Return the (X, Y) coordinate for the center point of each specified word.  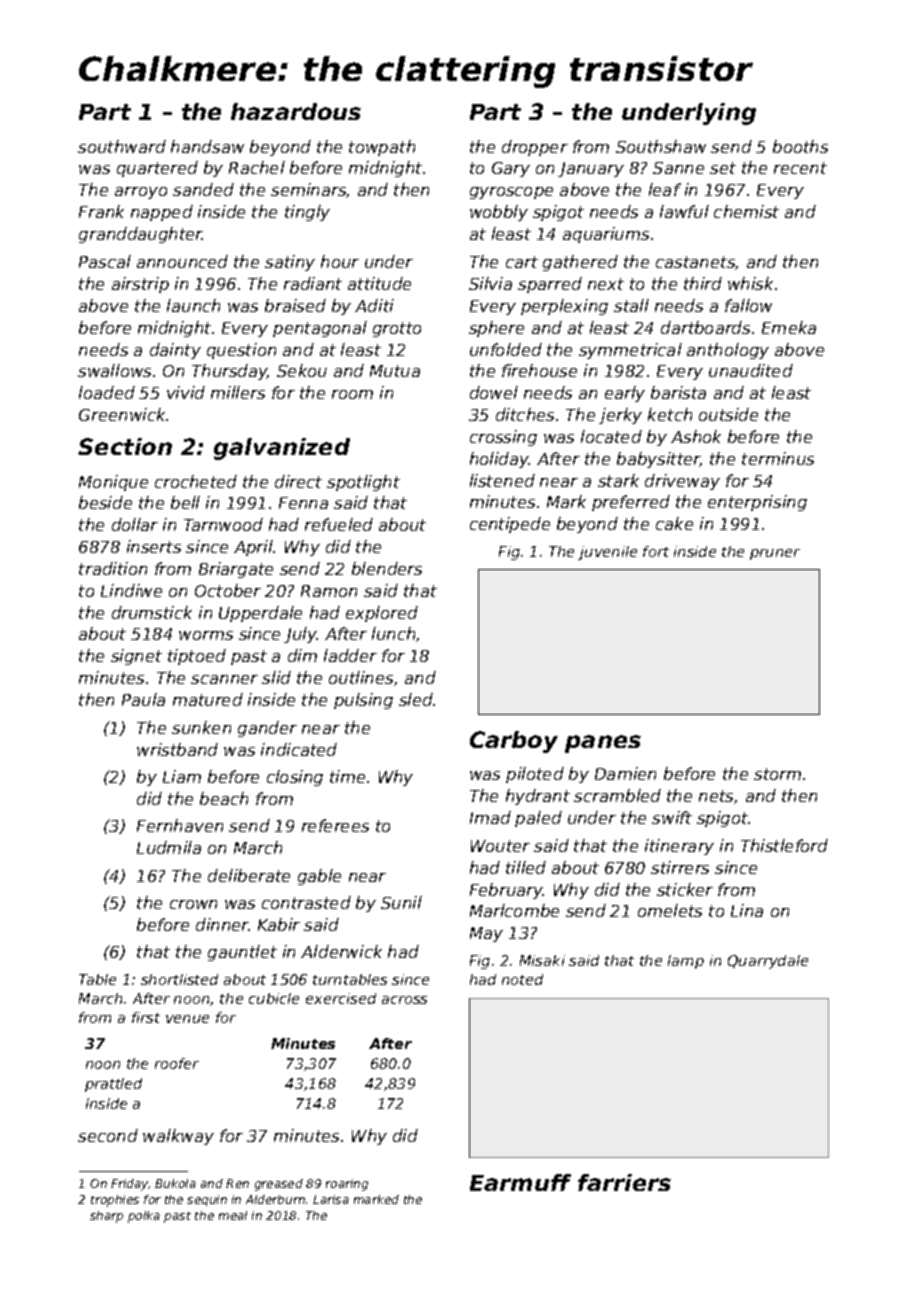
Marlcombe (514, 910)
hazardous (296, 111)
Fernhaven (180, 825)
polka (144, 1217)
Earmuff (520, 1182)
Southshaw (661, 146)
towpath (382, 148)
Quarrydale (768, 962)
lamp (686, 962)
